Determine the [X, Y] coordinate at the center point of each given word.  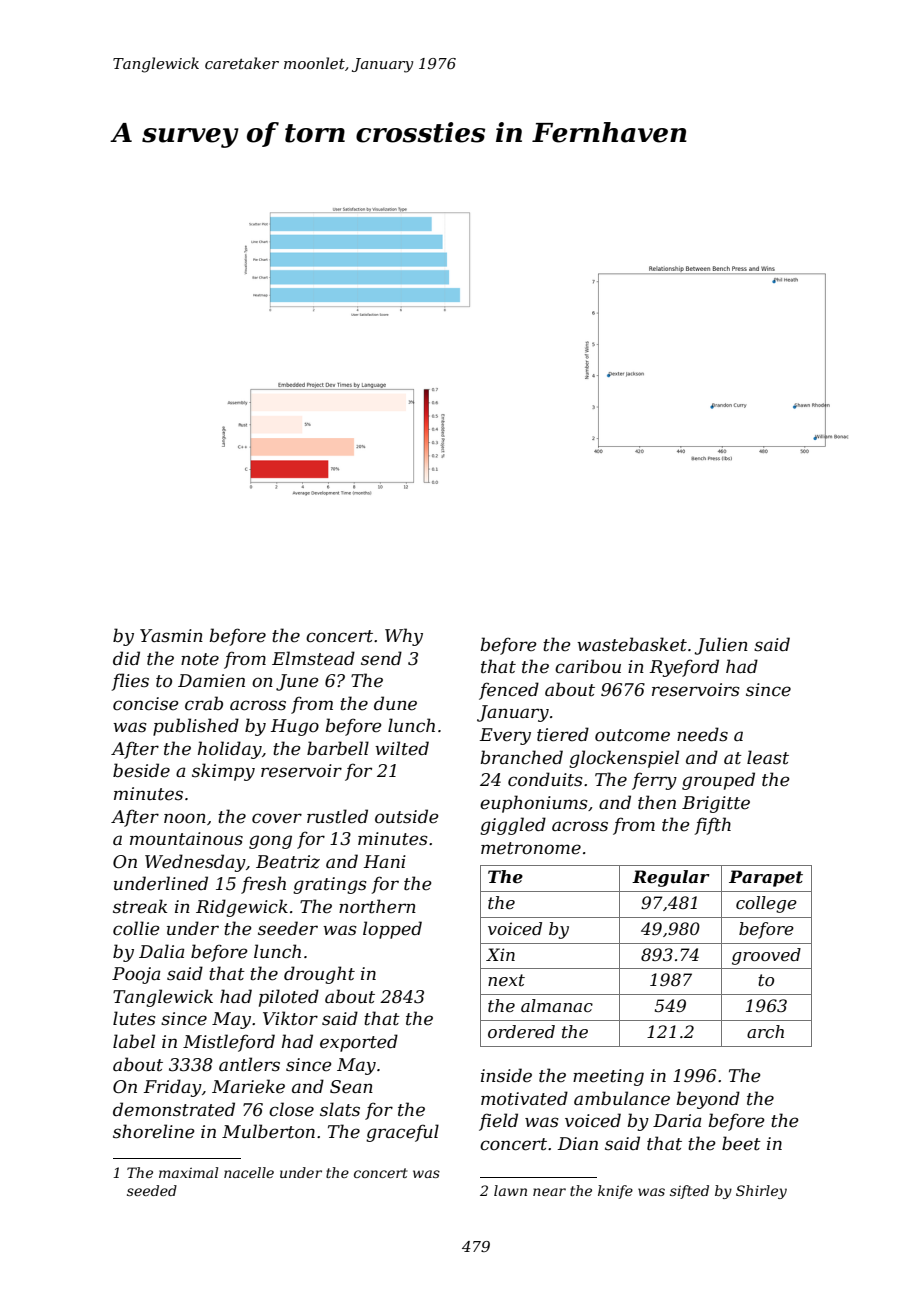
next [506, 980]
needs [702, 734]
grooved [766, 956]
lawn [510, 1190]
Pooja [136, 975]
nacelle [249, 1172]
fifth [712, 826]
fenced [509, 691]
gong [270, 842]
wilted [402, 748]
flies [130, 682]
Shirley [761, 1192]
